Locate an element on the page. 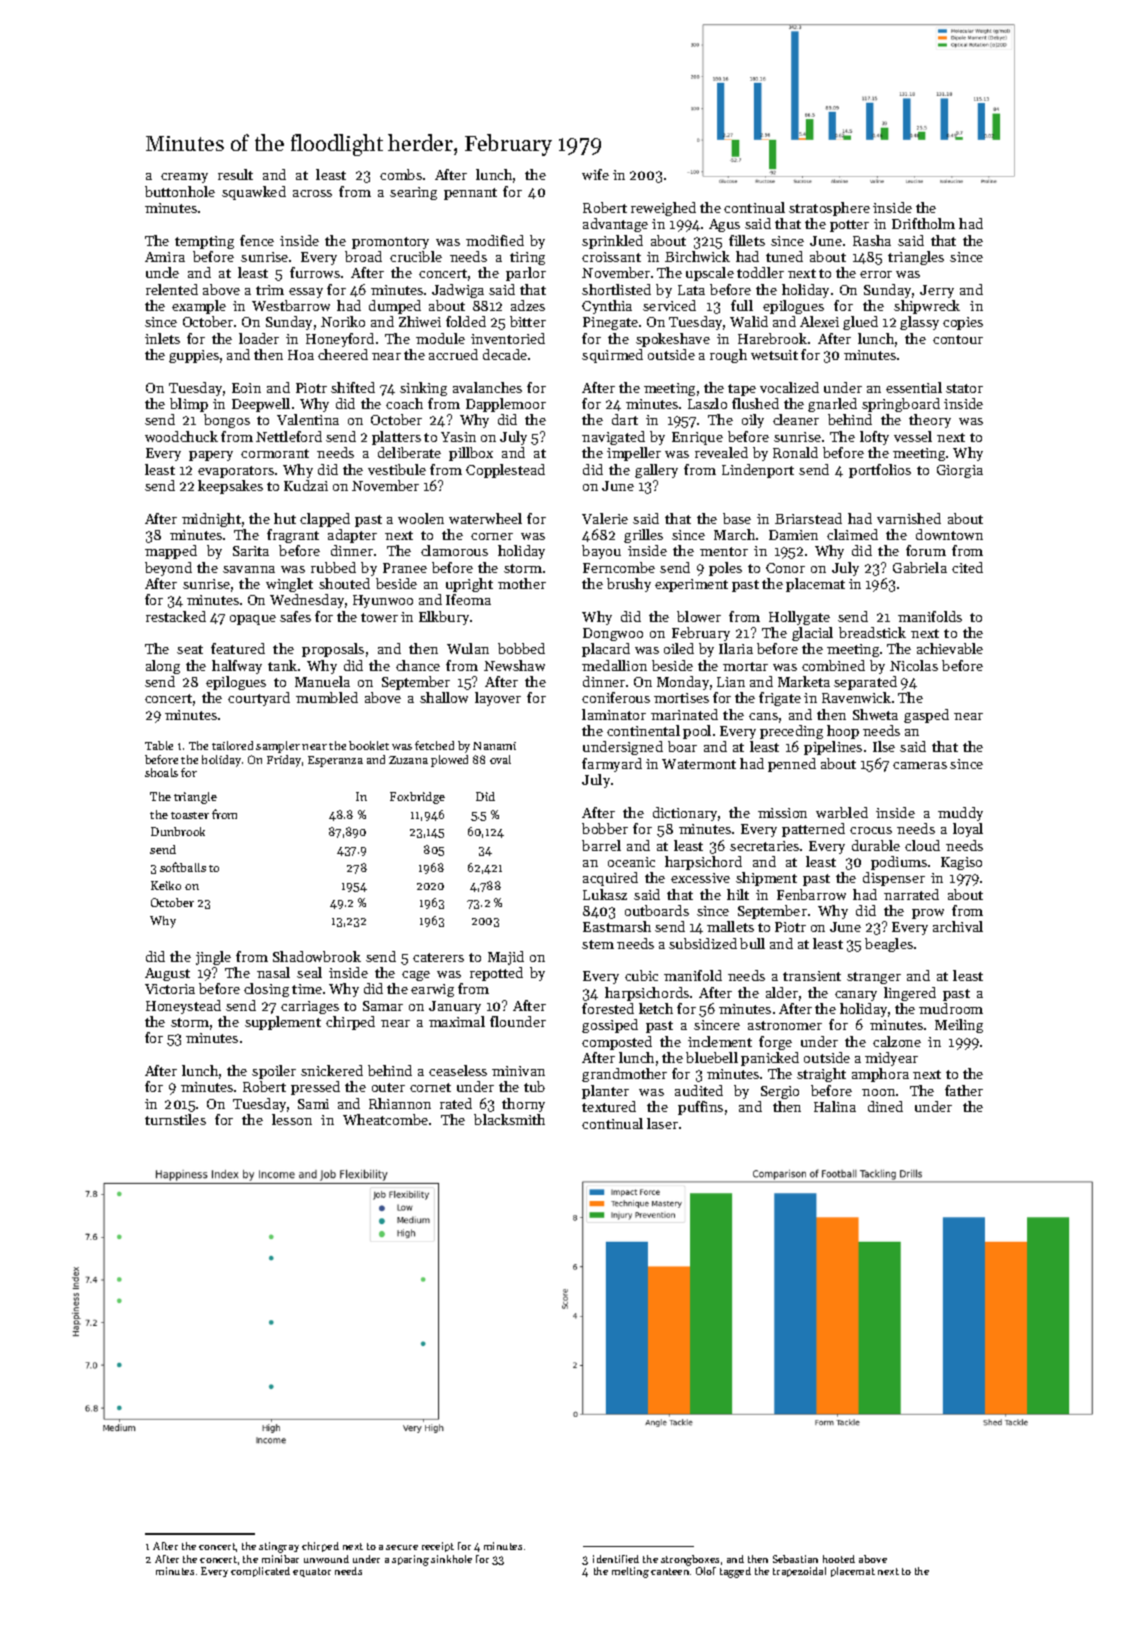 The width and height of the image is (1129, 1635). stratosphere is located at coordinates (829, 209).
